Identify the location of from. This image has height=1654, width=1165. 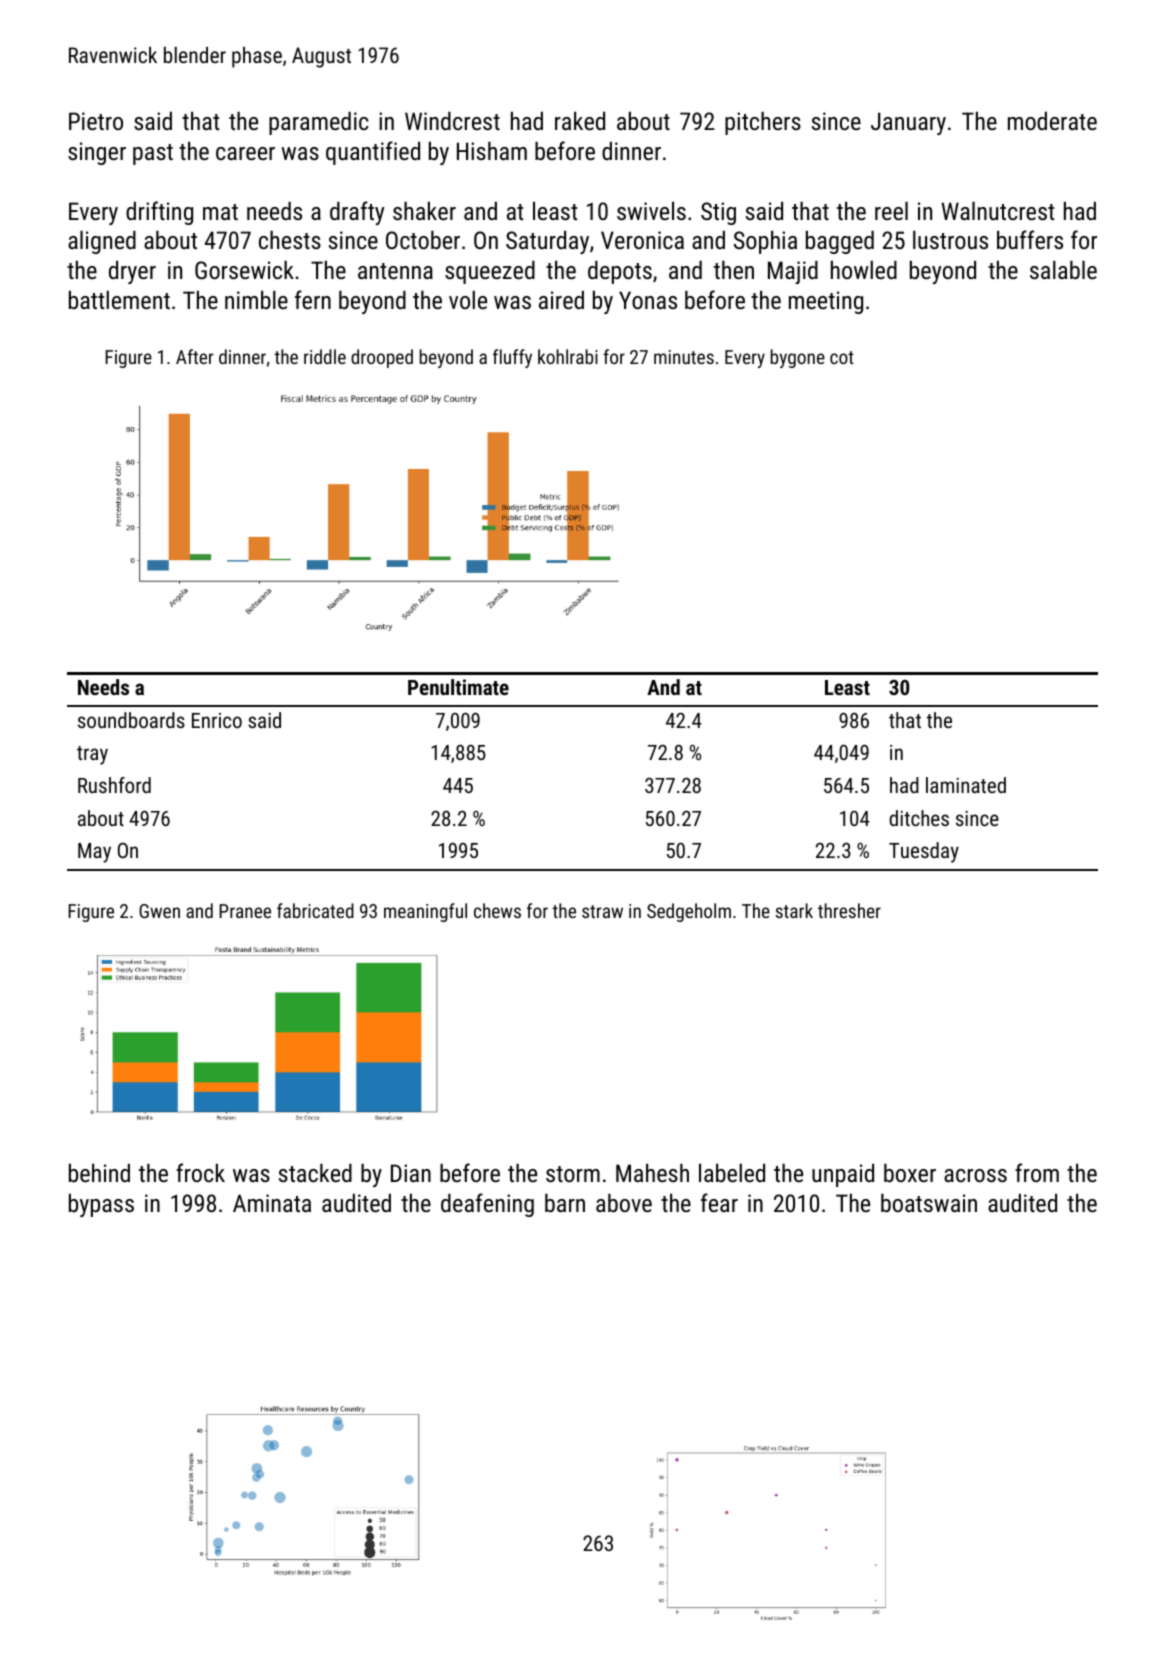
(1037, 1172).
